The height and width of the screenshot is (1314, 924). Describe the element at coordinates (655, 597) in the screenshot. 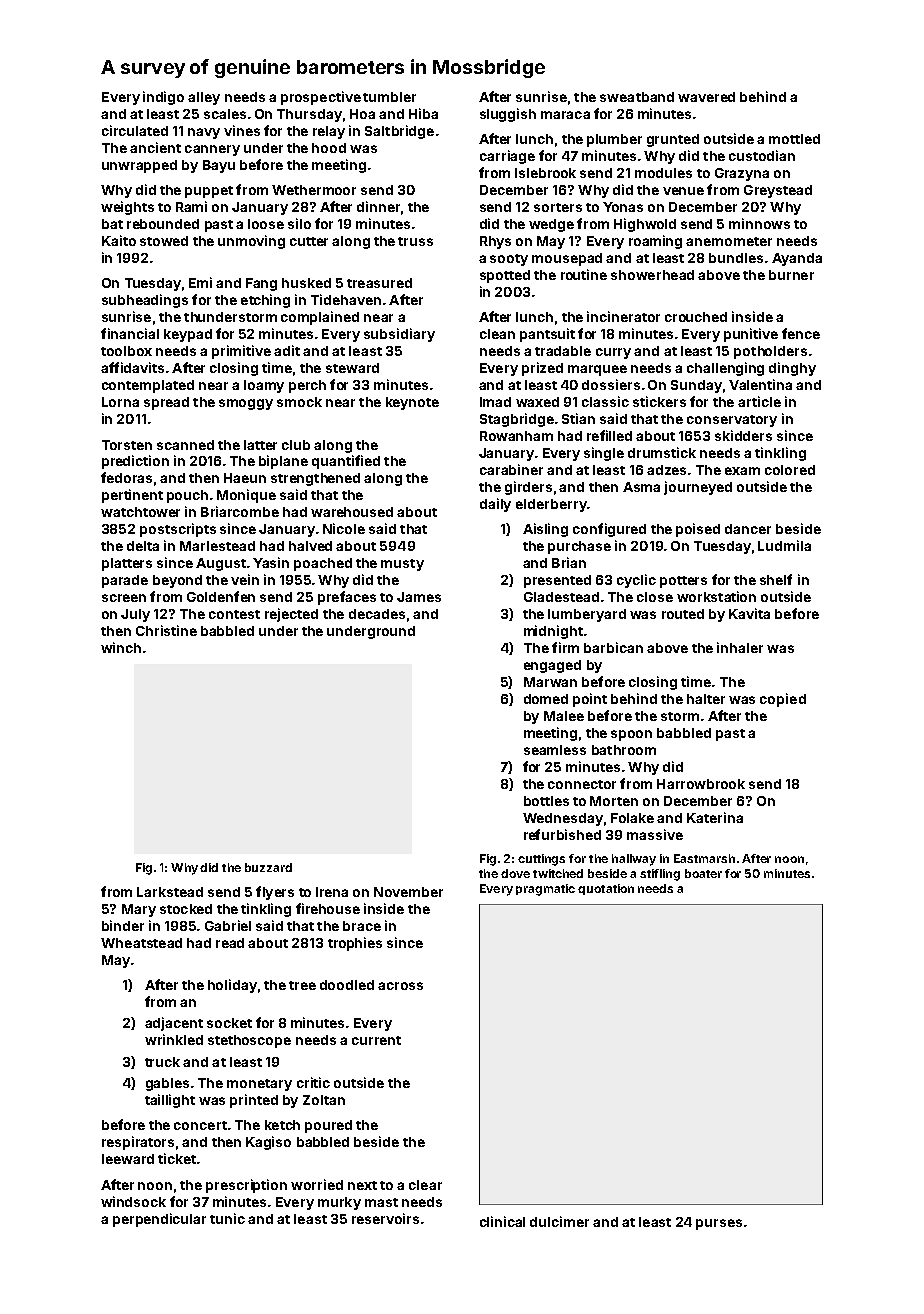

I see `close` at that location.
